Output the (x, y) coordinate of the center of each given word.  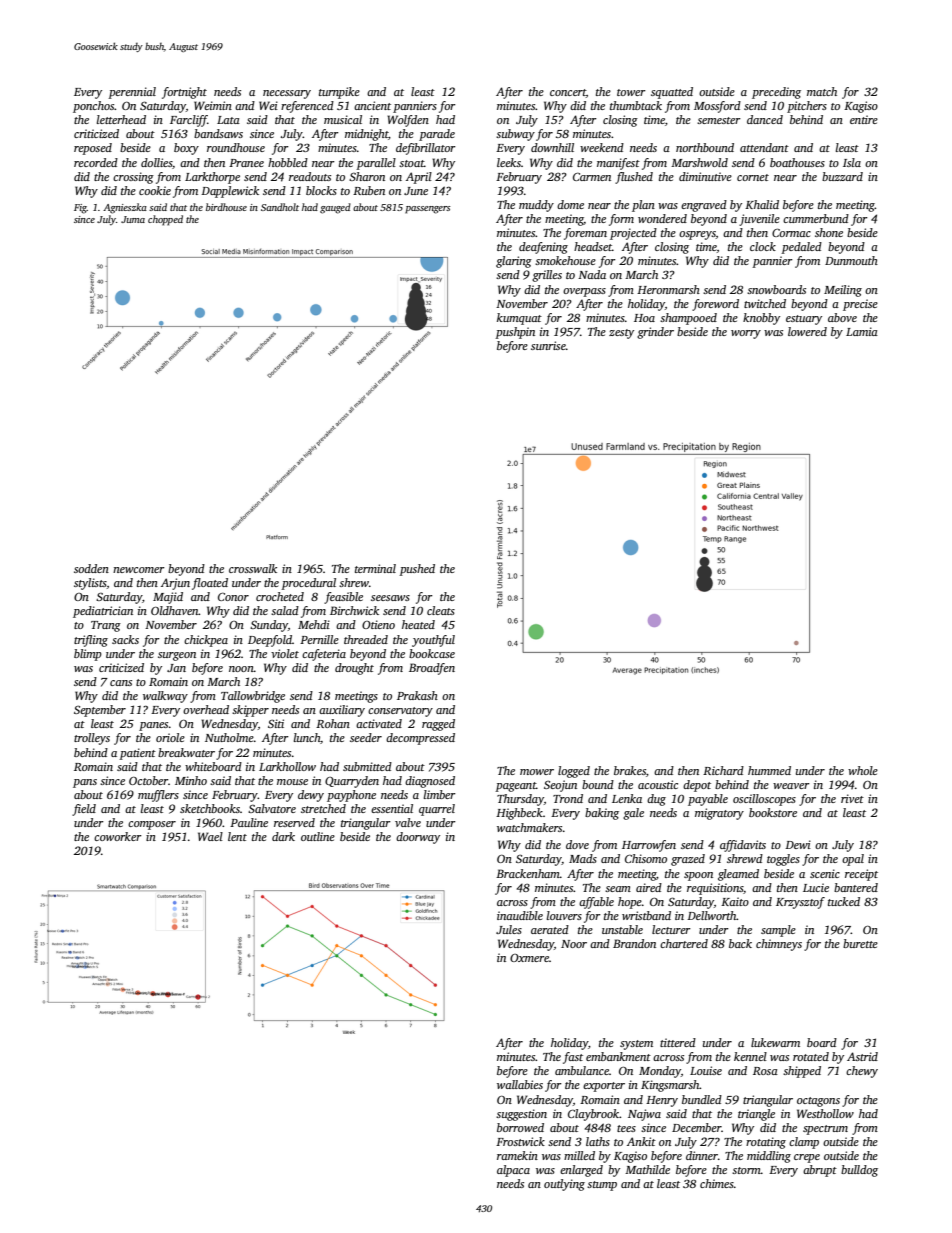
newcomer (139, 570)
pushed (417, 570)
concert (568, 93)
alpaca (513, 1171)
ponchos (94, 107)
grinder (655, 333)
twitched (765, 303)
